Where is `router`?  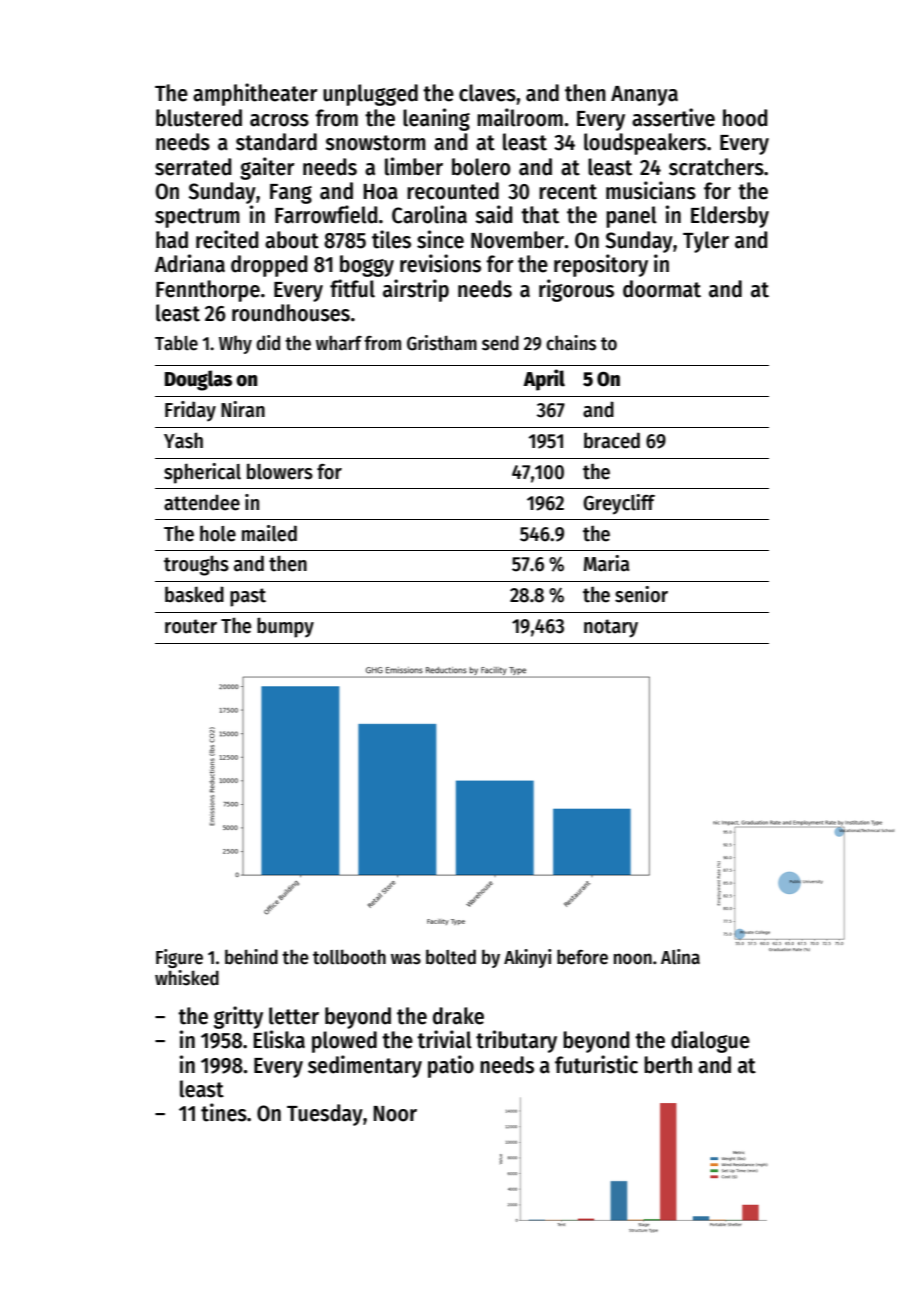
router is located at coordinates (191, 626).
